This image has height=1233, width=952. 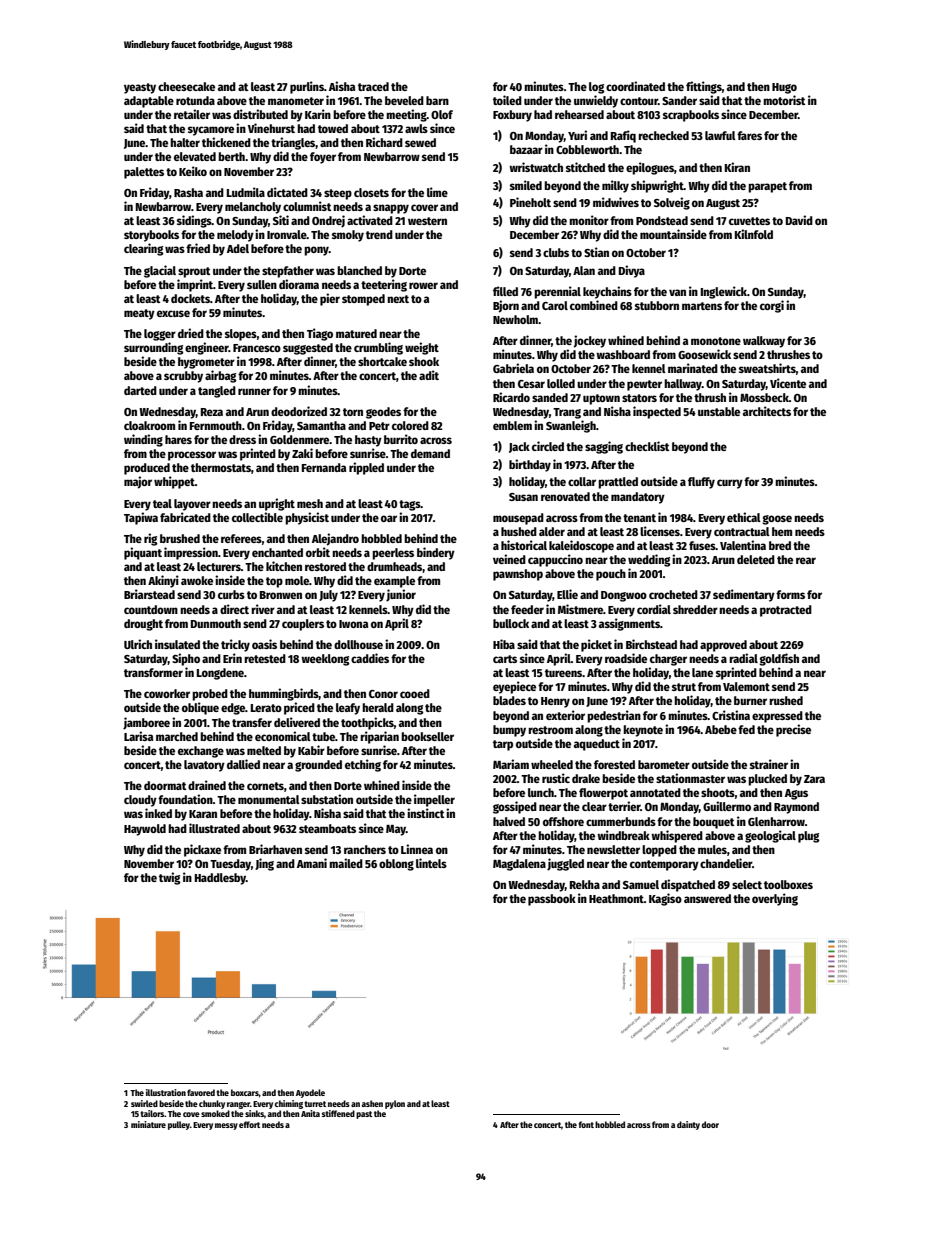 I want to click on bumpy, so click(x=509, y=731).
